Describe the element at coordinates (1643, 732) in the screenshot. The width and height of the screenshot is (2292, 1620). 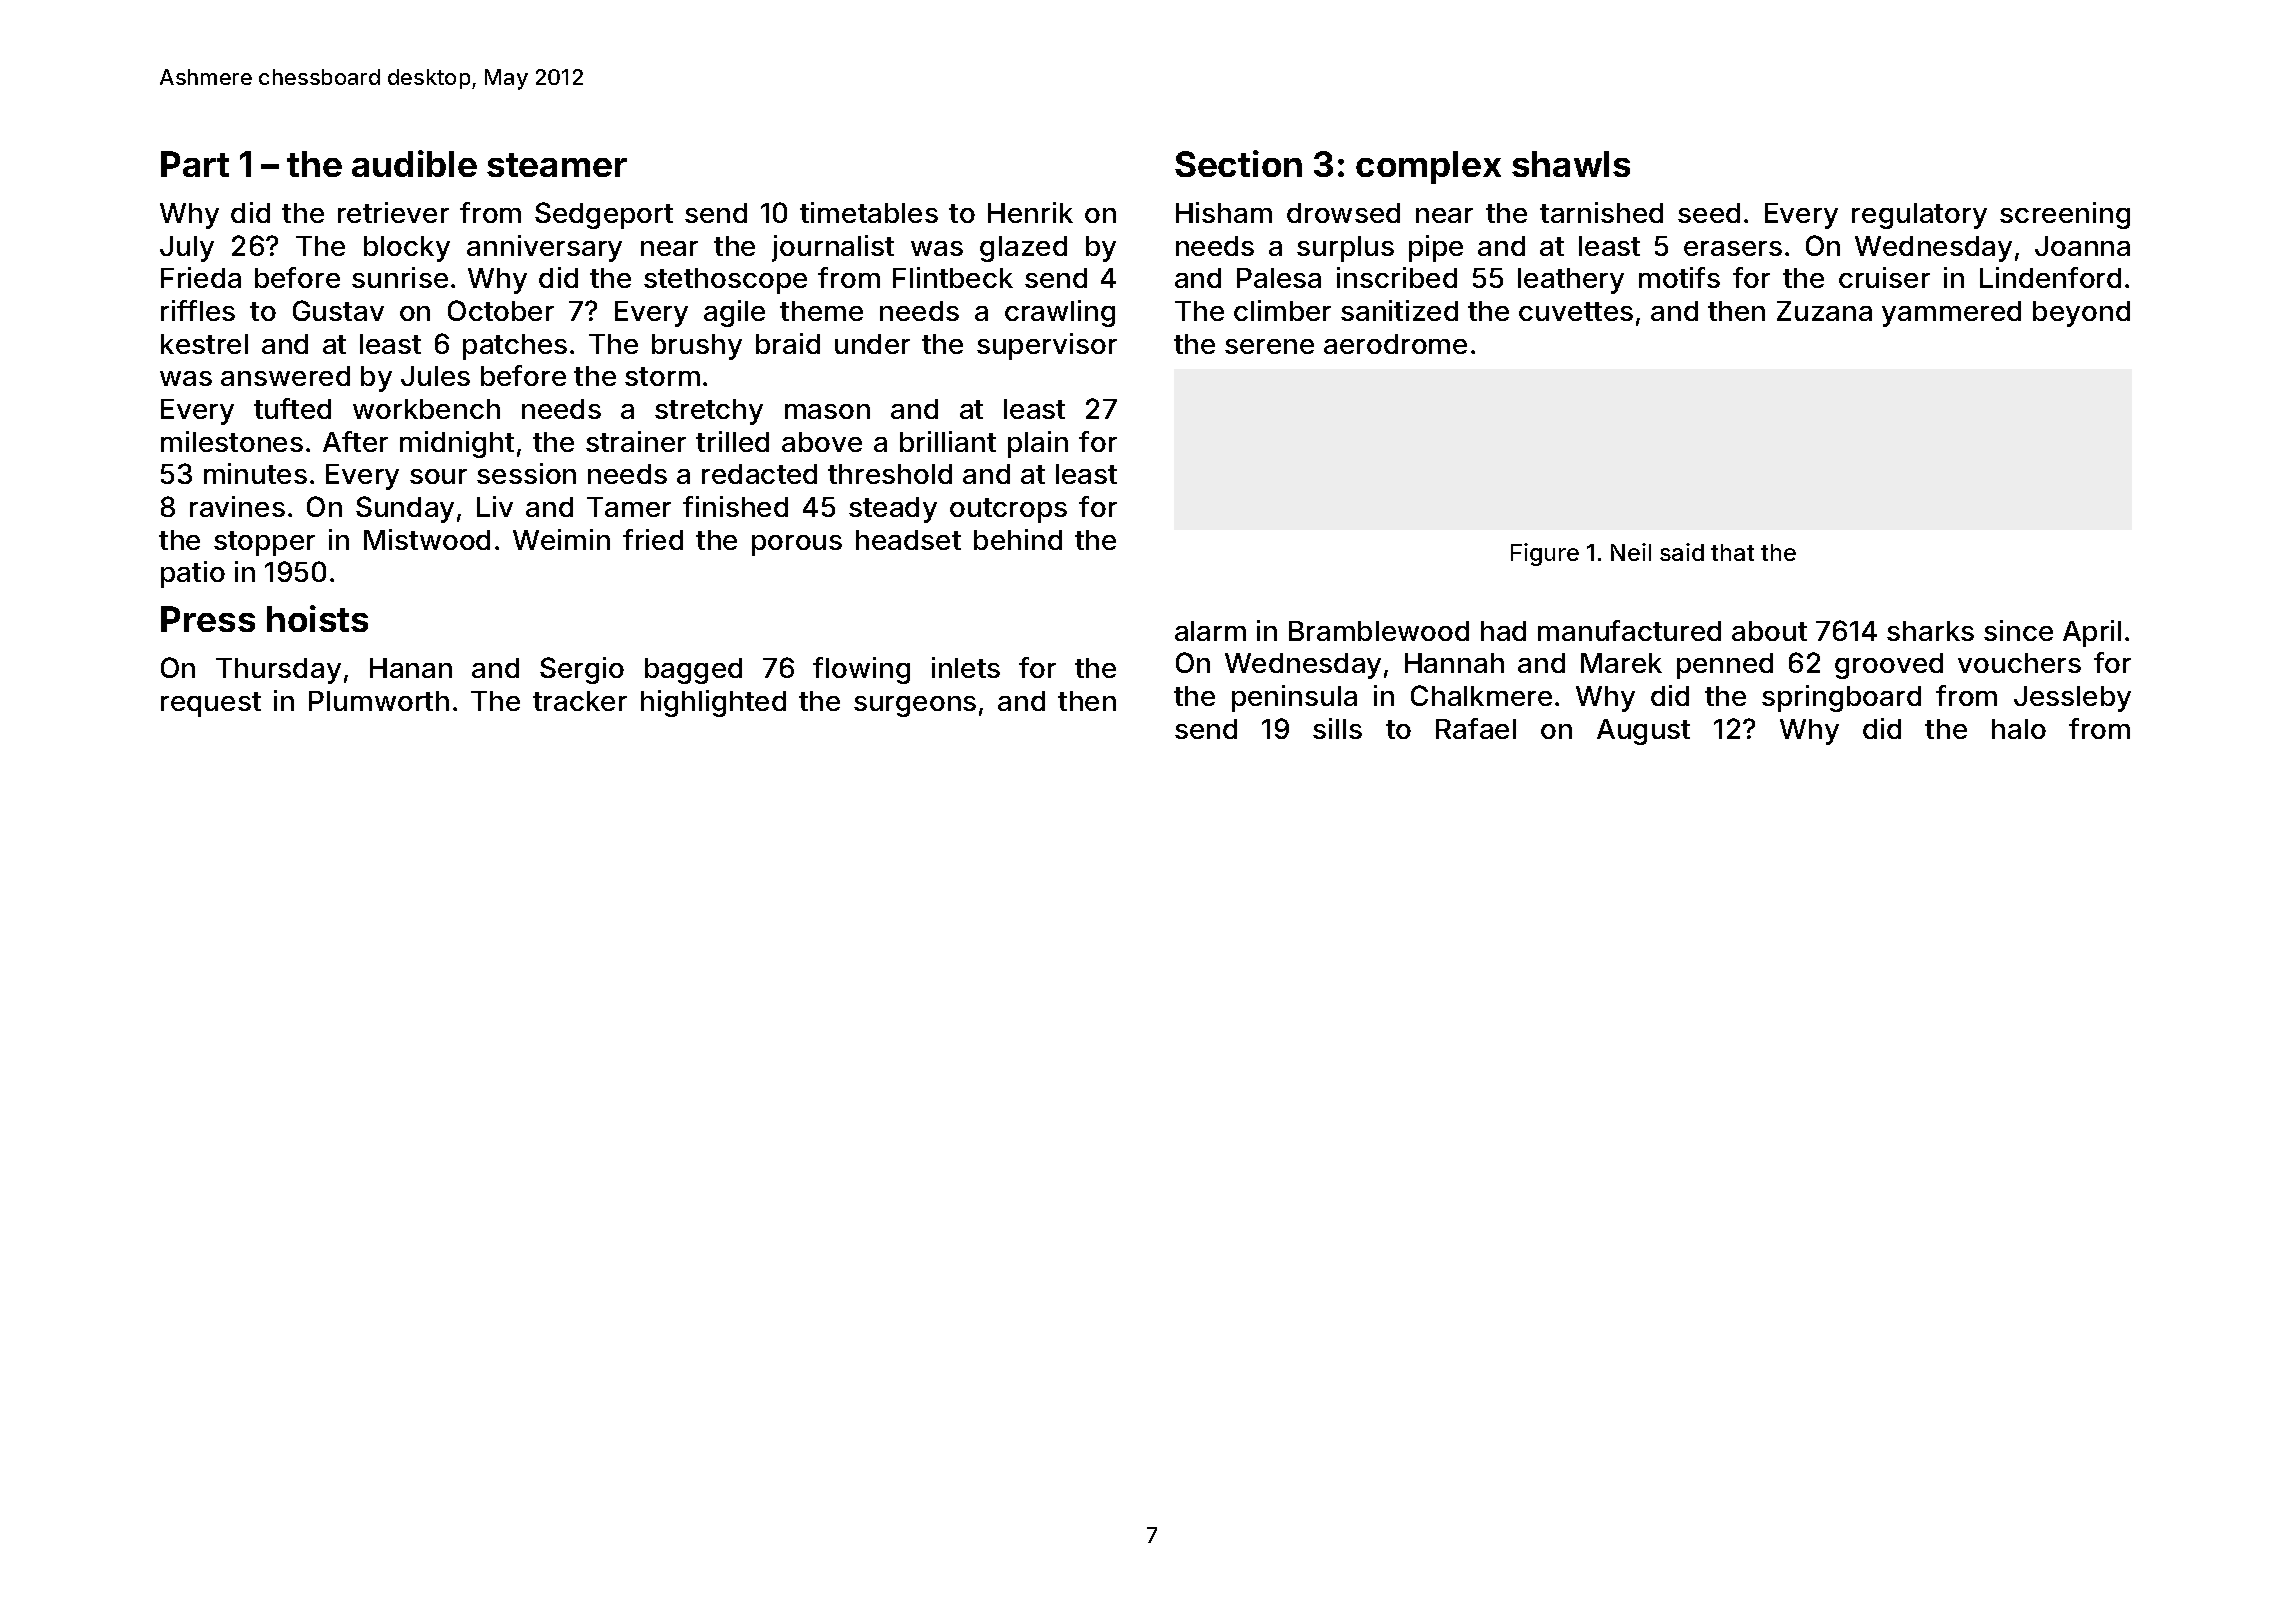
I see `August` at that location.
